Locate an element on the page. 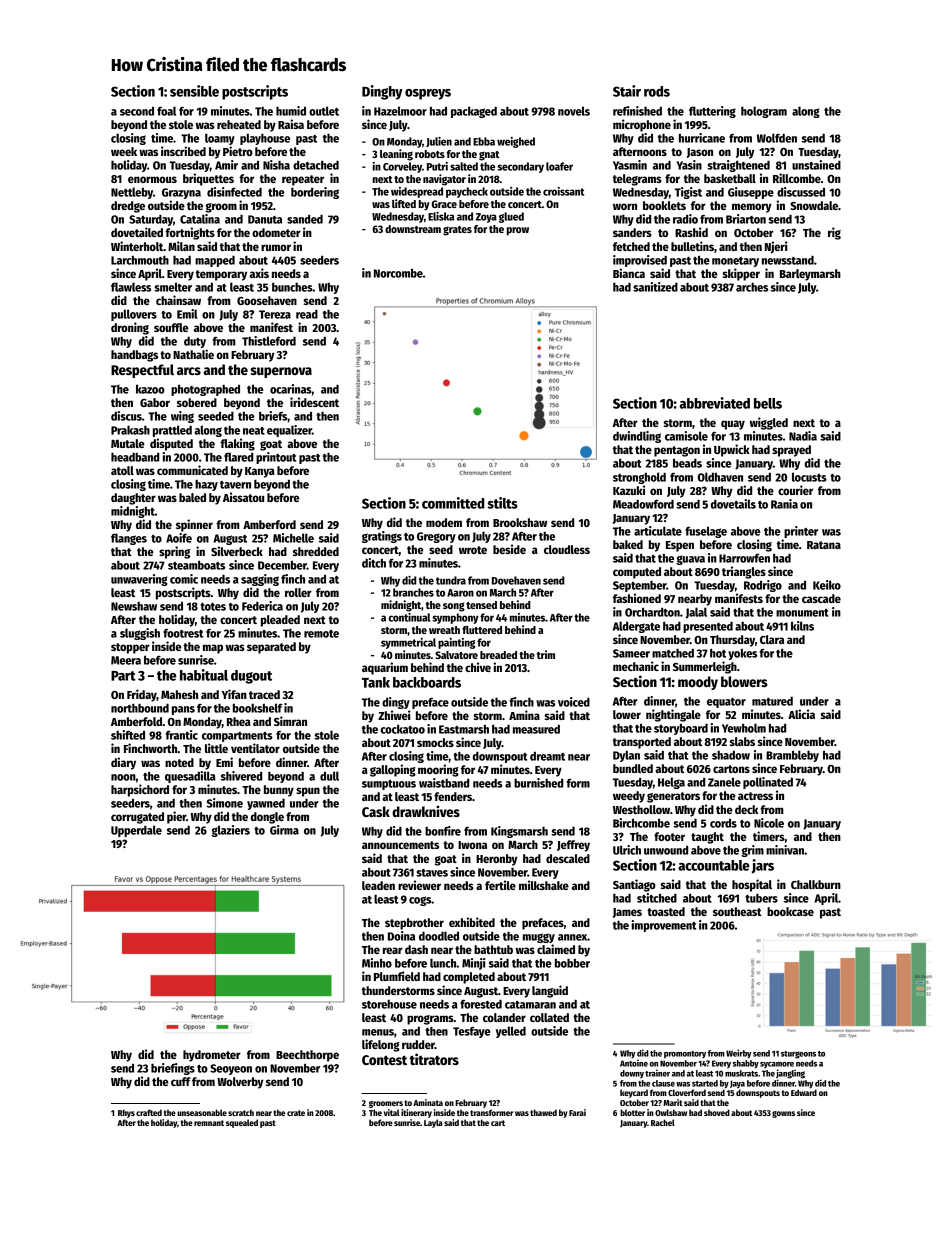 The width and height of the image is (952, 1233). burnished is located at coordinates (538, 783).
